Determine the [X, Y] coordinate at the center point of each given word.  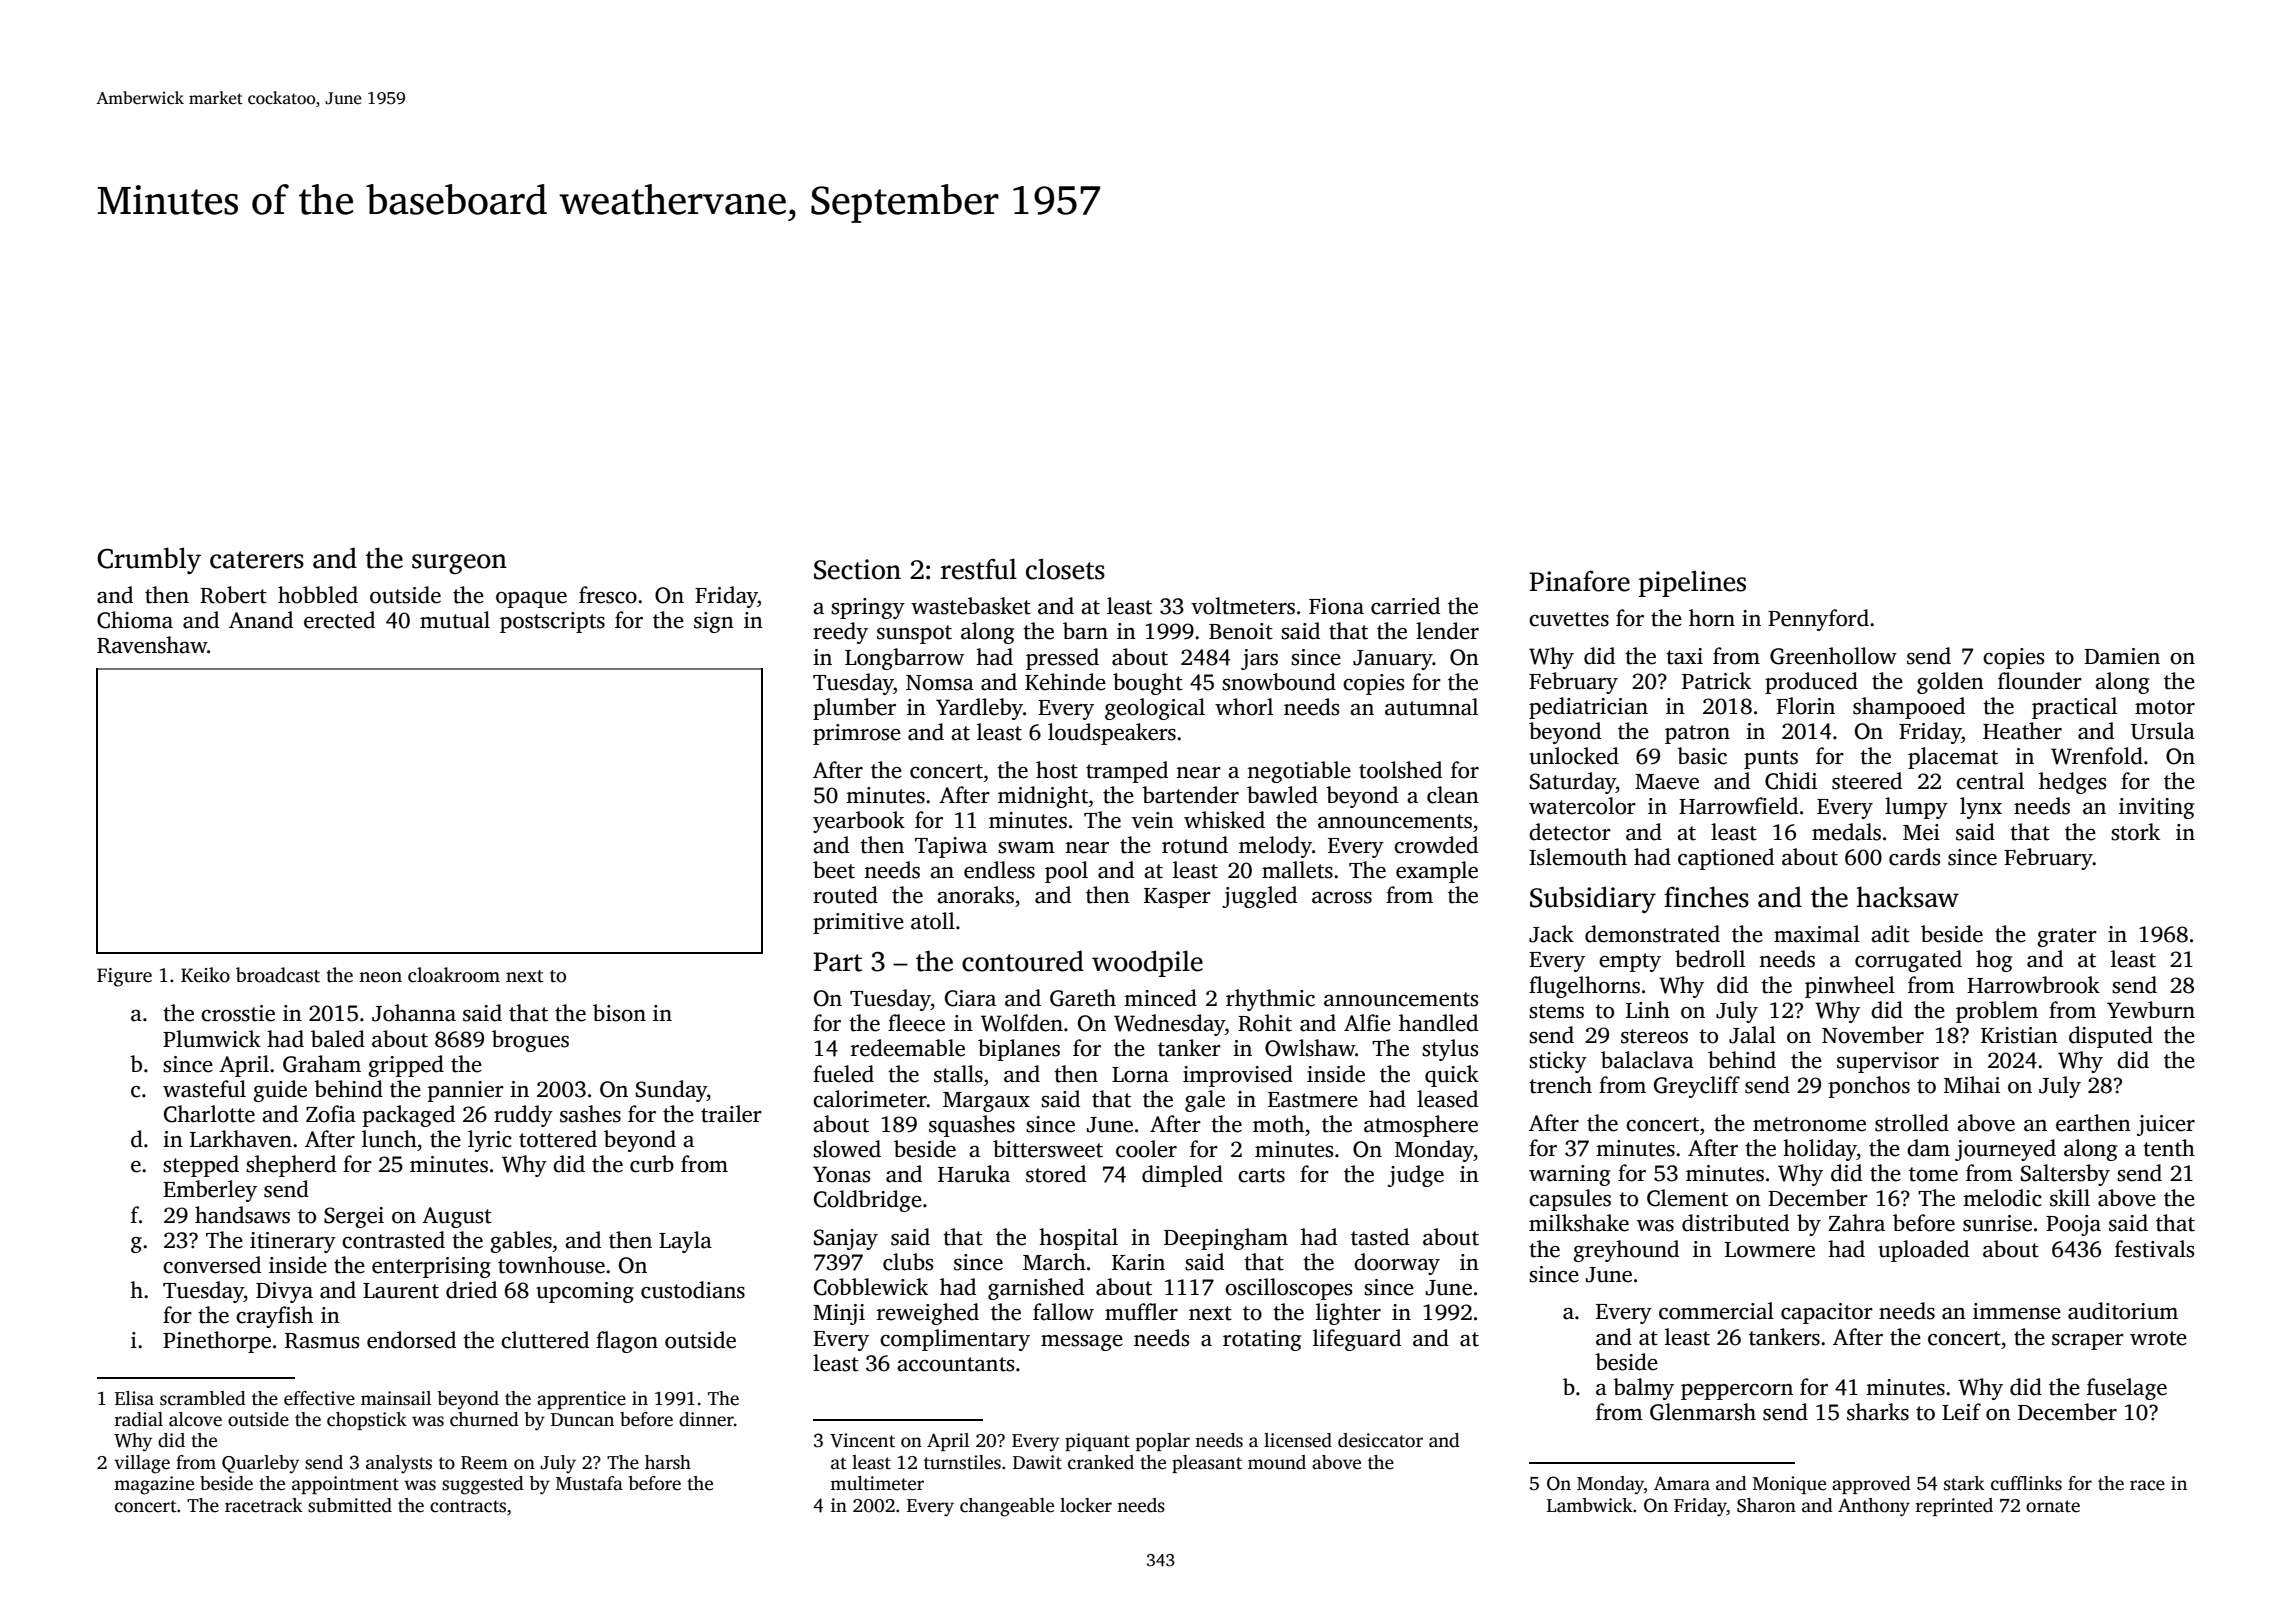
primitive [858, 923]
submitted [350, 1505]
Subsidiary [1593, 899]
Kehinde [1065, 682]
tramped [1127, 772]
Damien [2122, 656]
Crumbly [149, 560]
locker [1086, 1505]
